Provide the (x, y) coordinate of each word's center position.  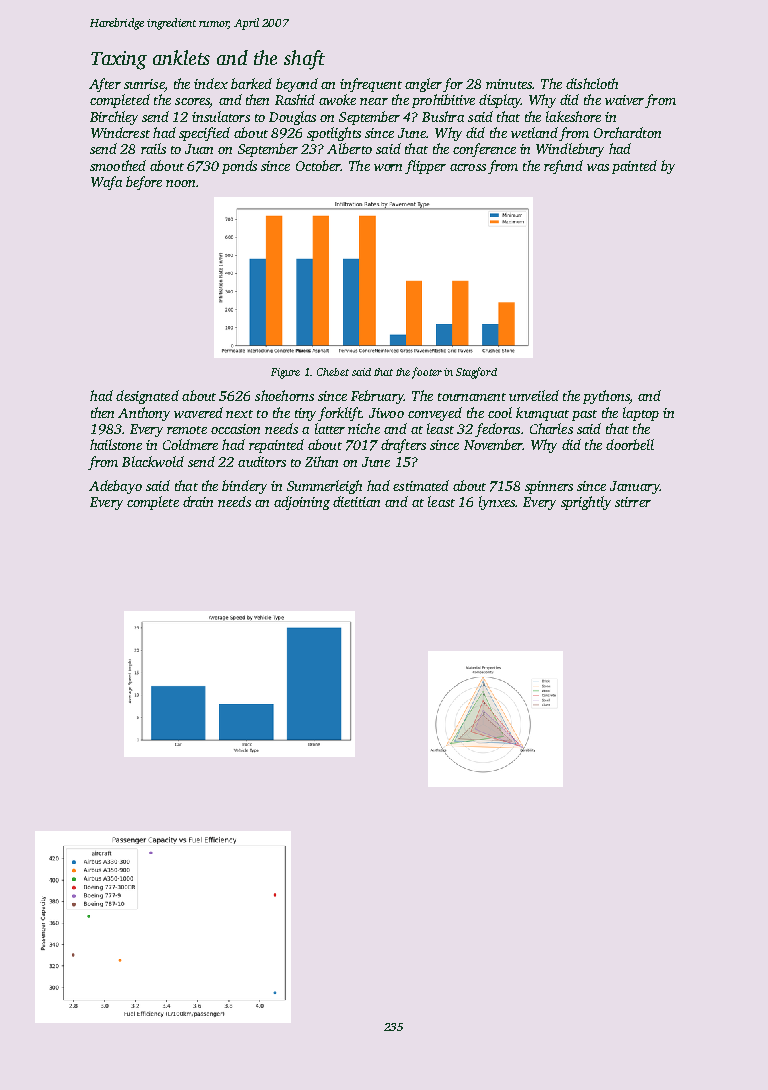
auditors (262, 461)
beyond (297, 85)
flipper (425, 167)
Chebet (333, 372)
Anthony (144, 414)
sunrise (144, 84)
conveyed (435, 414)
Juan (199, 149)
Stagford (476, 373)
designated (147, 397)
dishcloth (592, 83)
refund (563, 167)
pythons (606, 397)
